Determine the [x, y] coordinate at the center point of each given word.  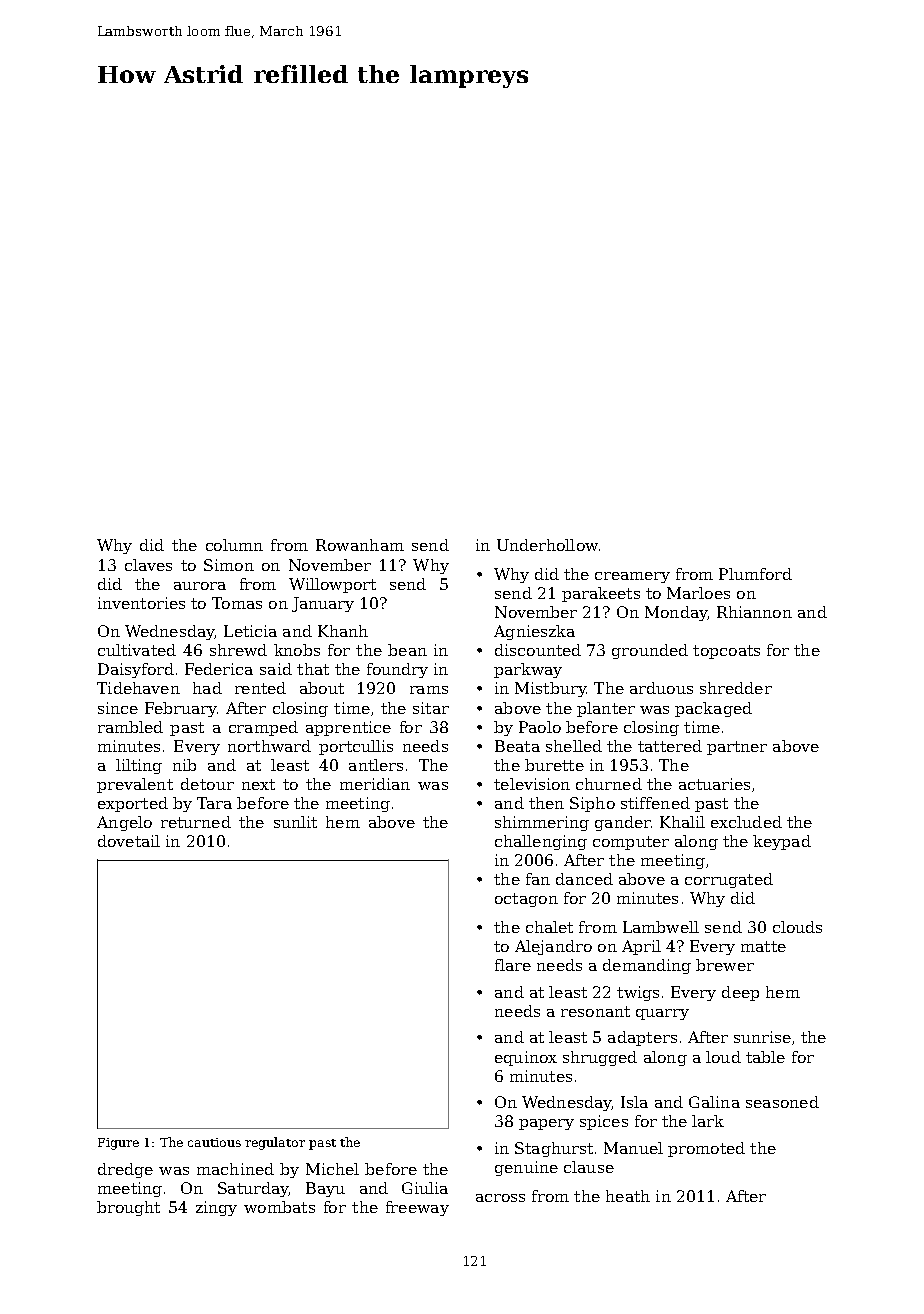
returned [196, 822]
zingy [216, 1208]
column [234, 545]
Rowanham [360, 545]
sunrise [762, 1037]
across [500, 1198]
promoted [706, 1149]
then [546, 803]
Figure [118, 1144]
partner [737, 748]
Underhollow [547, 545]
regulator [275, 1143]
